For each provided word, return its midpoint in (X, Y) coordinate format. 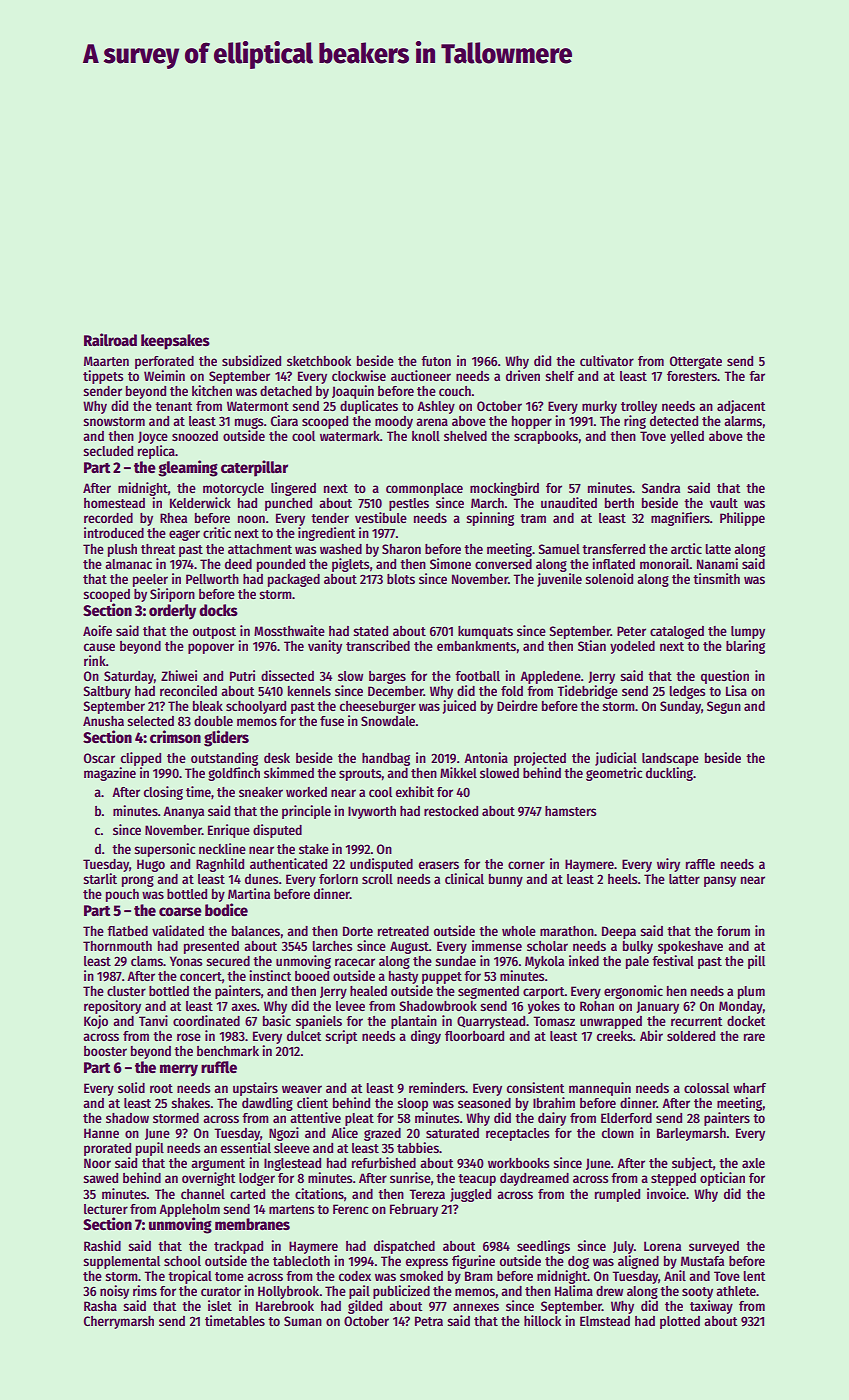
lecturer (106, 1209)
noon (251, 519)
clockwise (359, 375)
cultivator (607, 360)
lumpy (748, 632)
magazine (110, 774)
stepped (673, 1179)
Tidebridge (587, 692)
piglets (350, 565)
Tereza (427, 1194)
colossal (706, 1088)
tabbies (418, 1147)
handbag (386, 759)
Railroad (110, 339)
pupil (150, 1149)
